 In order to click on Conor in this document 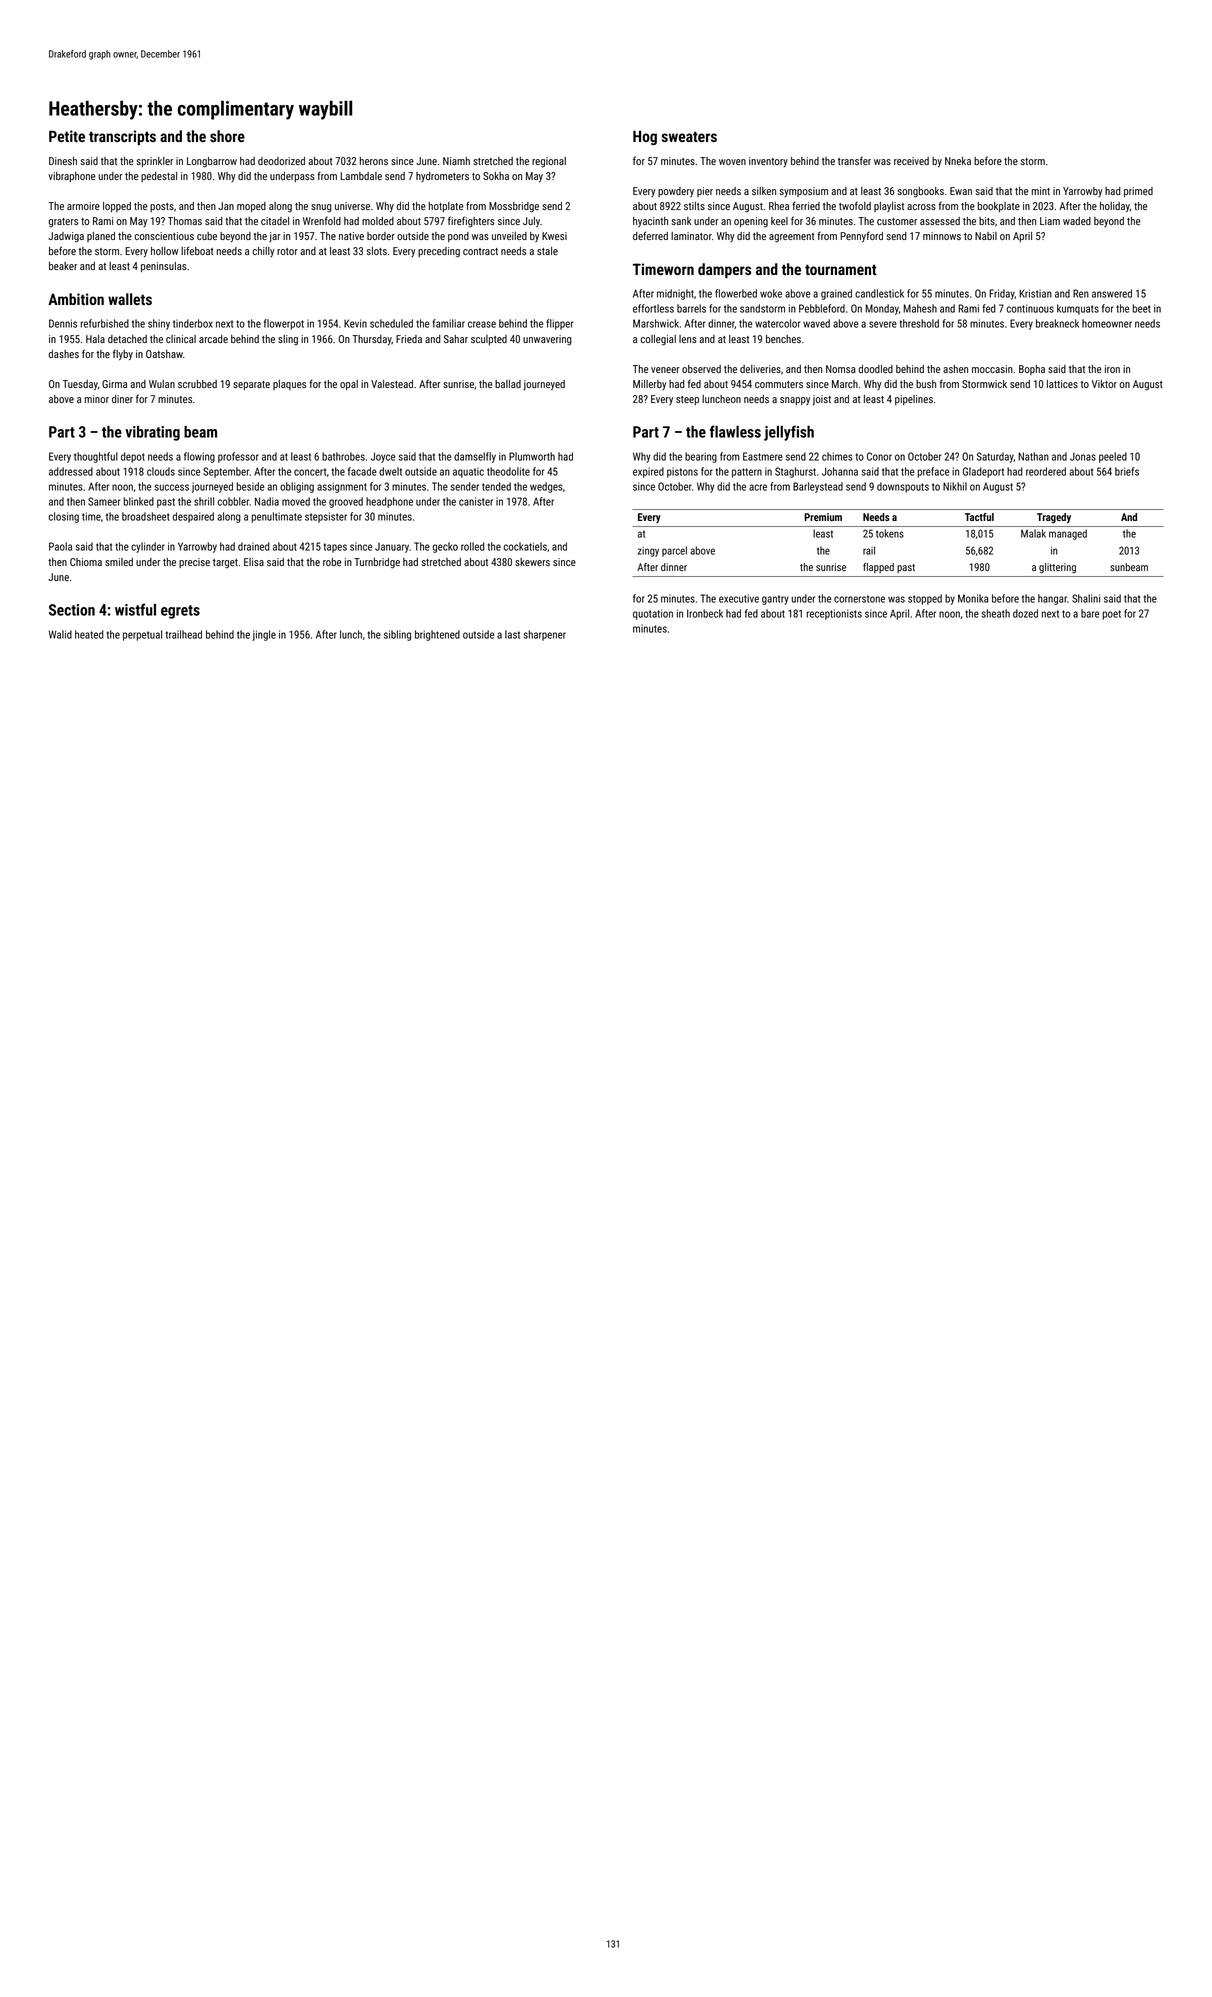, I will do `click(879, 456)`.
